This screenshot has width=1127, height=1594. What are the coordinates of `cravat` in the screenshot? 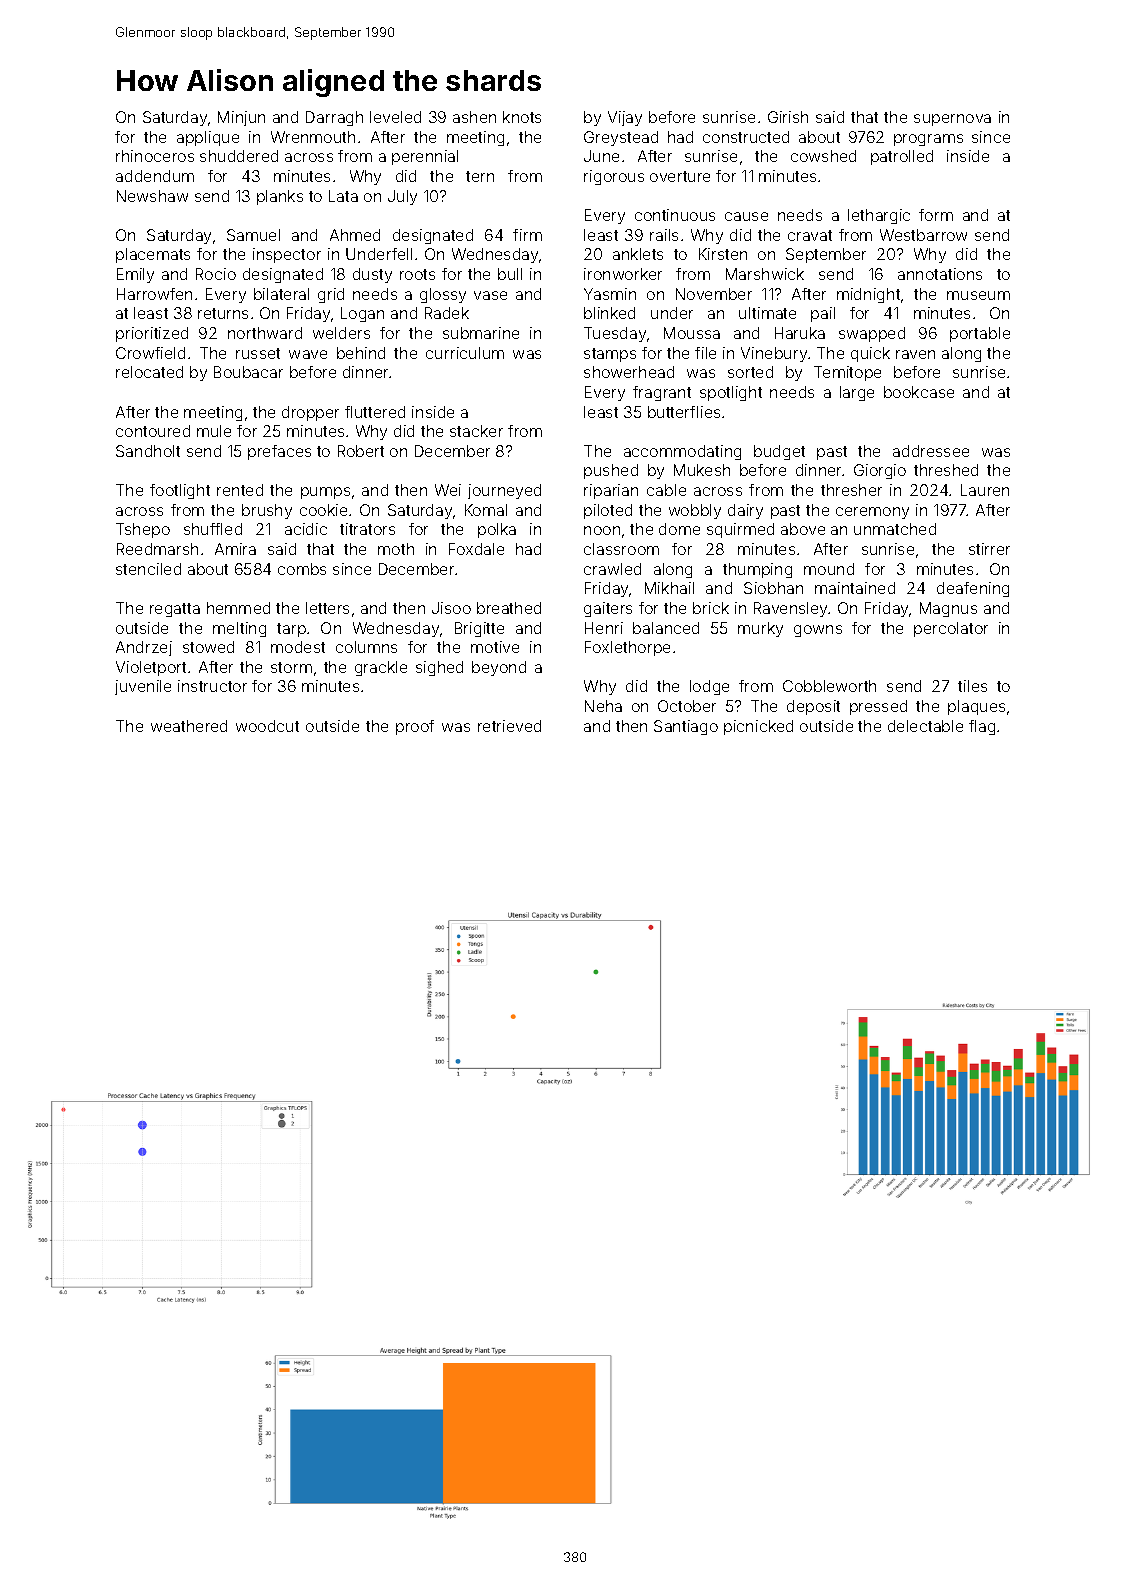 It's located at (810, 235).
